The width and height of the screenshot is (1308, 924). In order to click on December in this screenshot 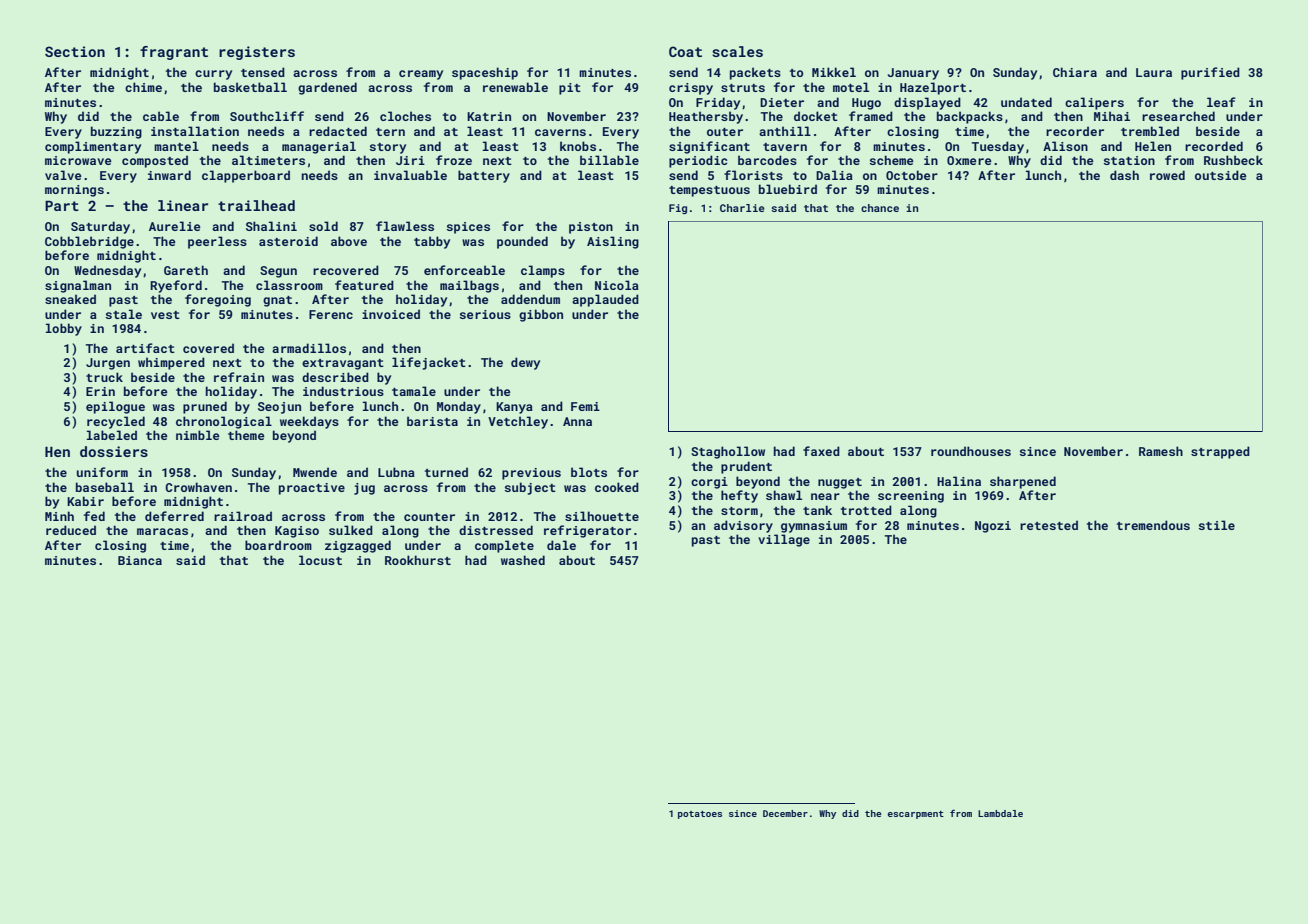, I will do `click(785, 813)`.
